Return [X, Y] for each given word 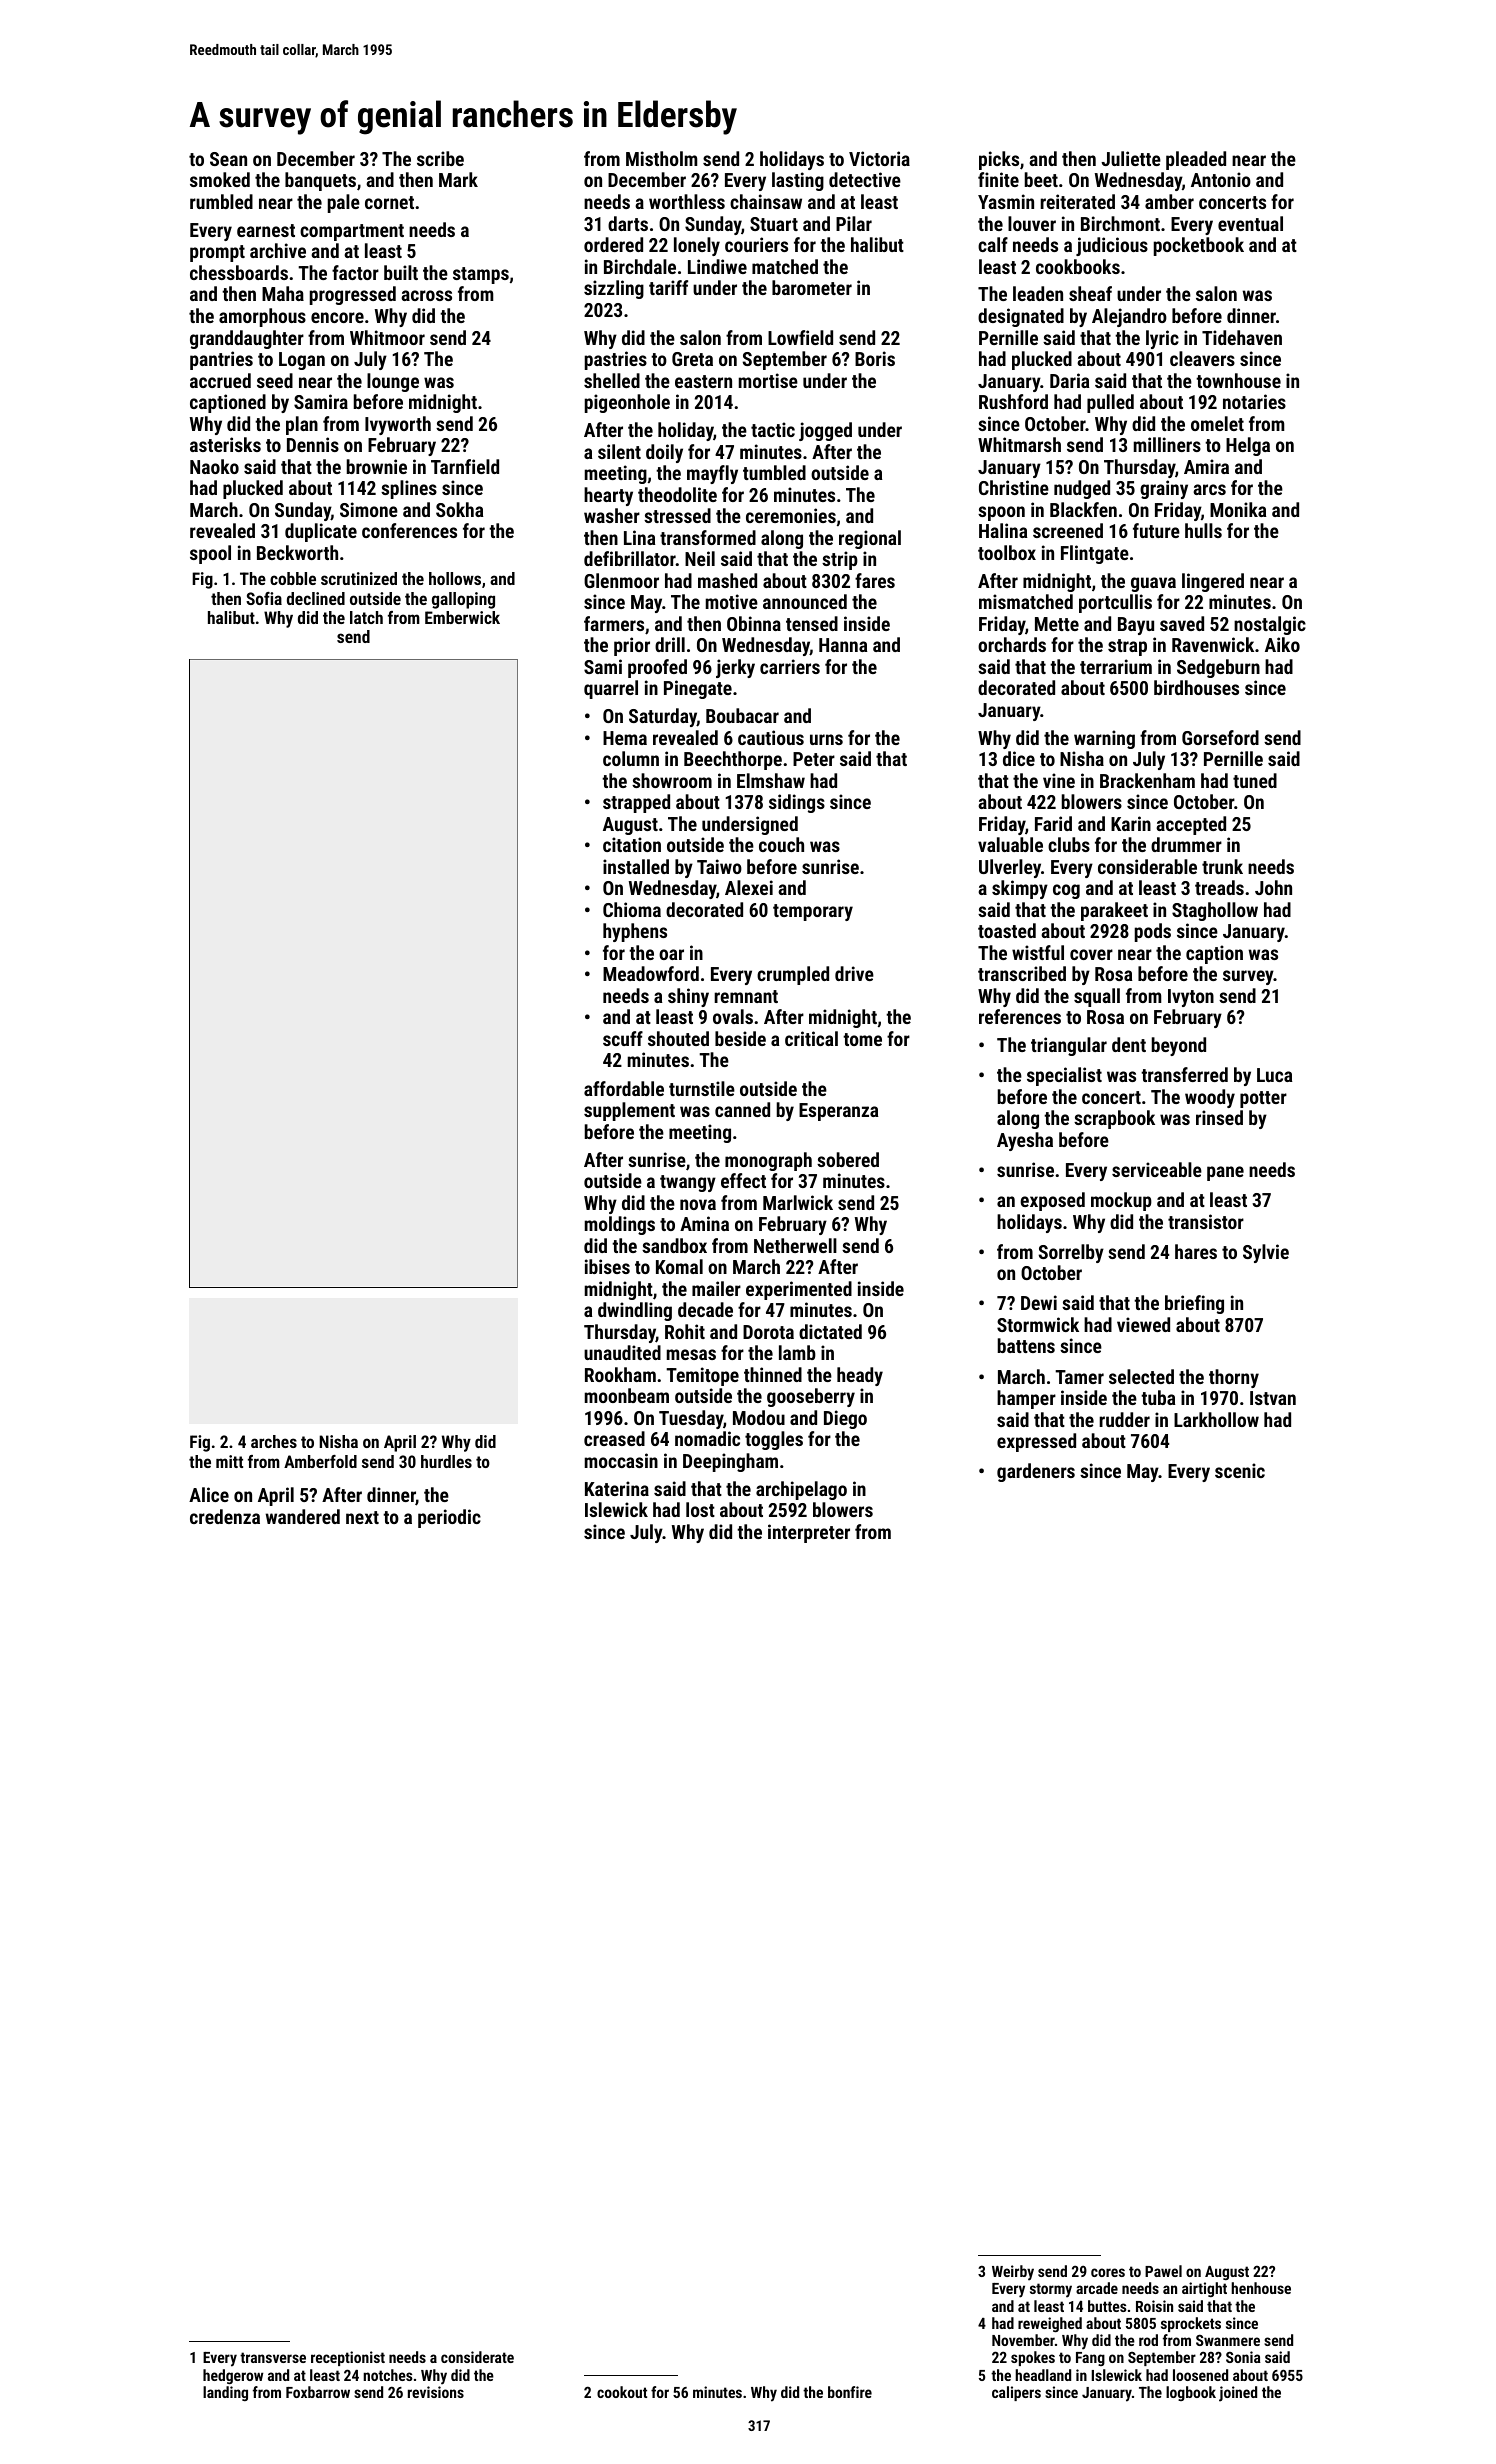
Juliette [1131, 158]
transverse [273, 2357]
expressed [1036, 1442]
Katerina [617, 1488]
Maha [283, 293]
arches [274, 1441]
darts [628, 223]
